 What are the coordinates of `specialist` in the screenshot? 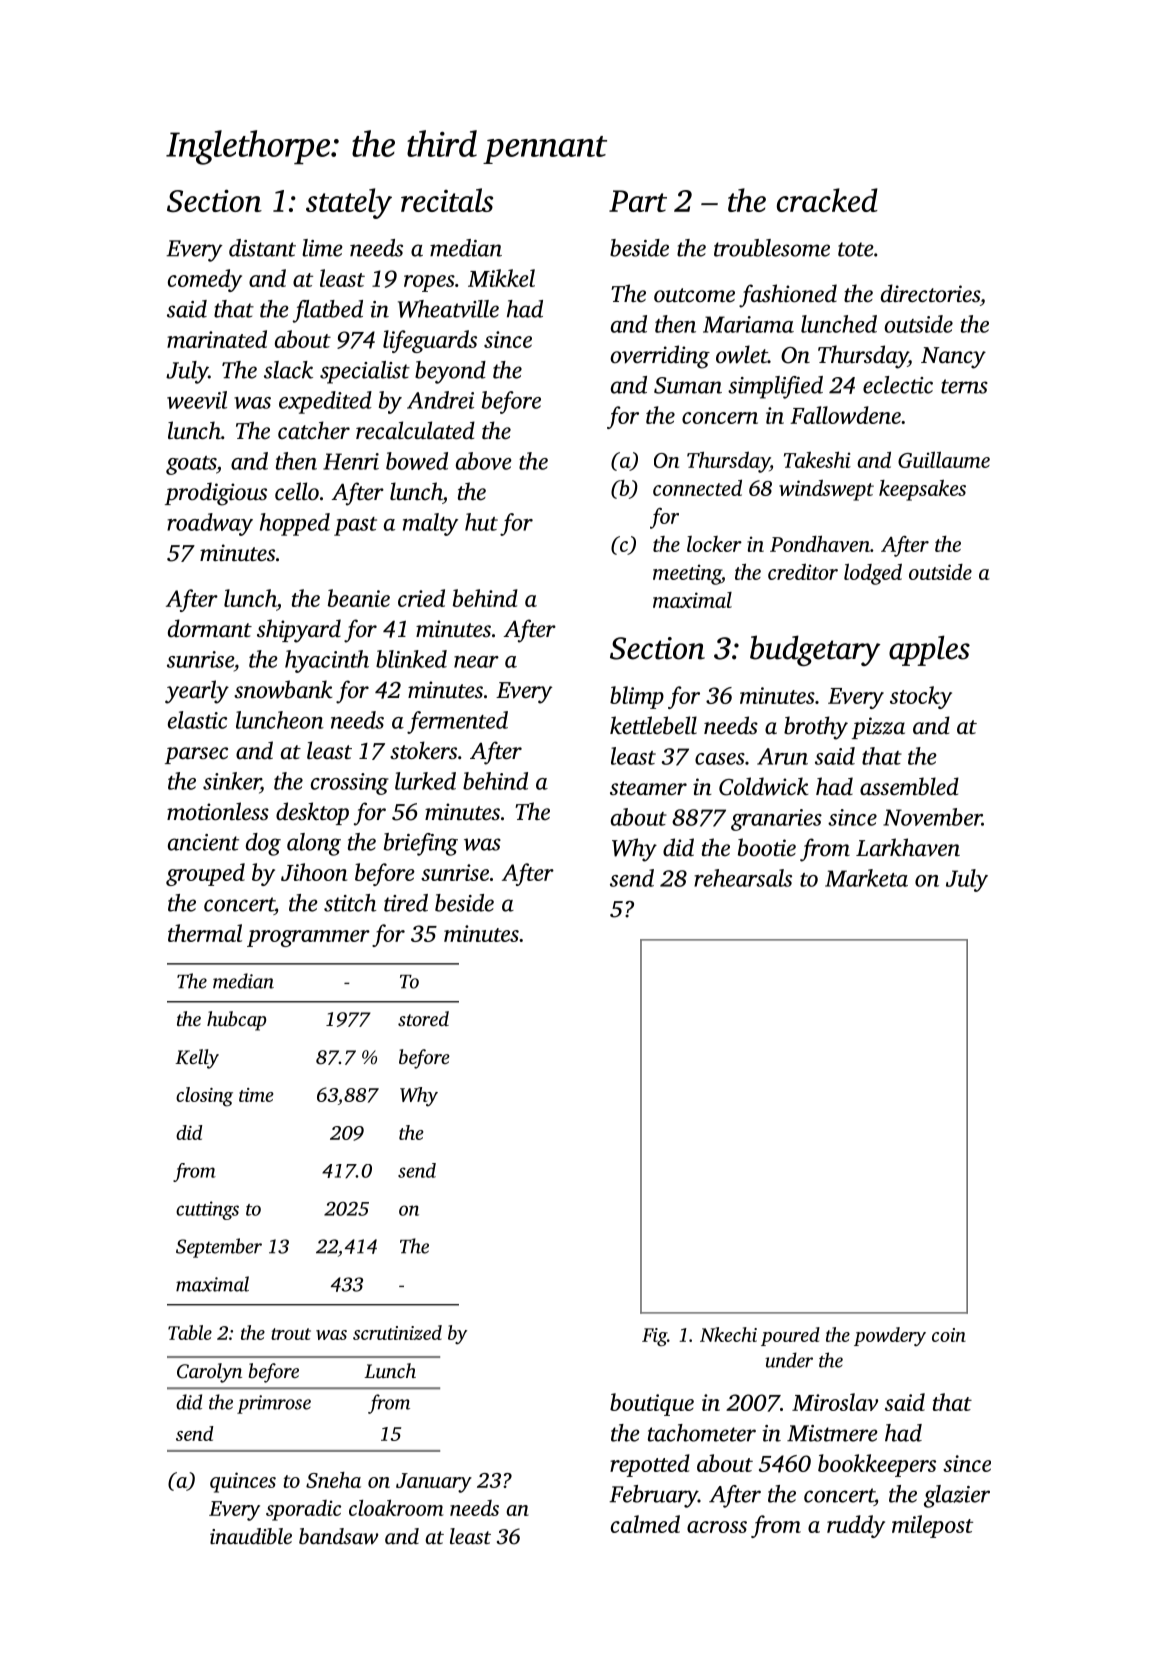 It's located at (365, 372).
